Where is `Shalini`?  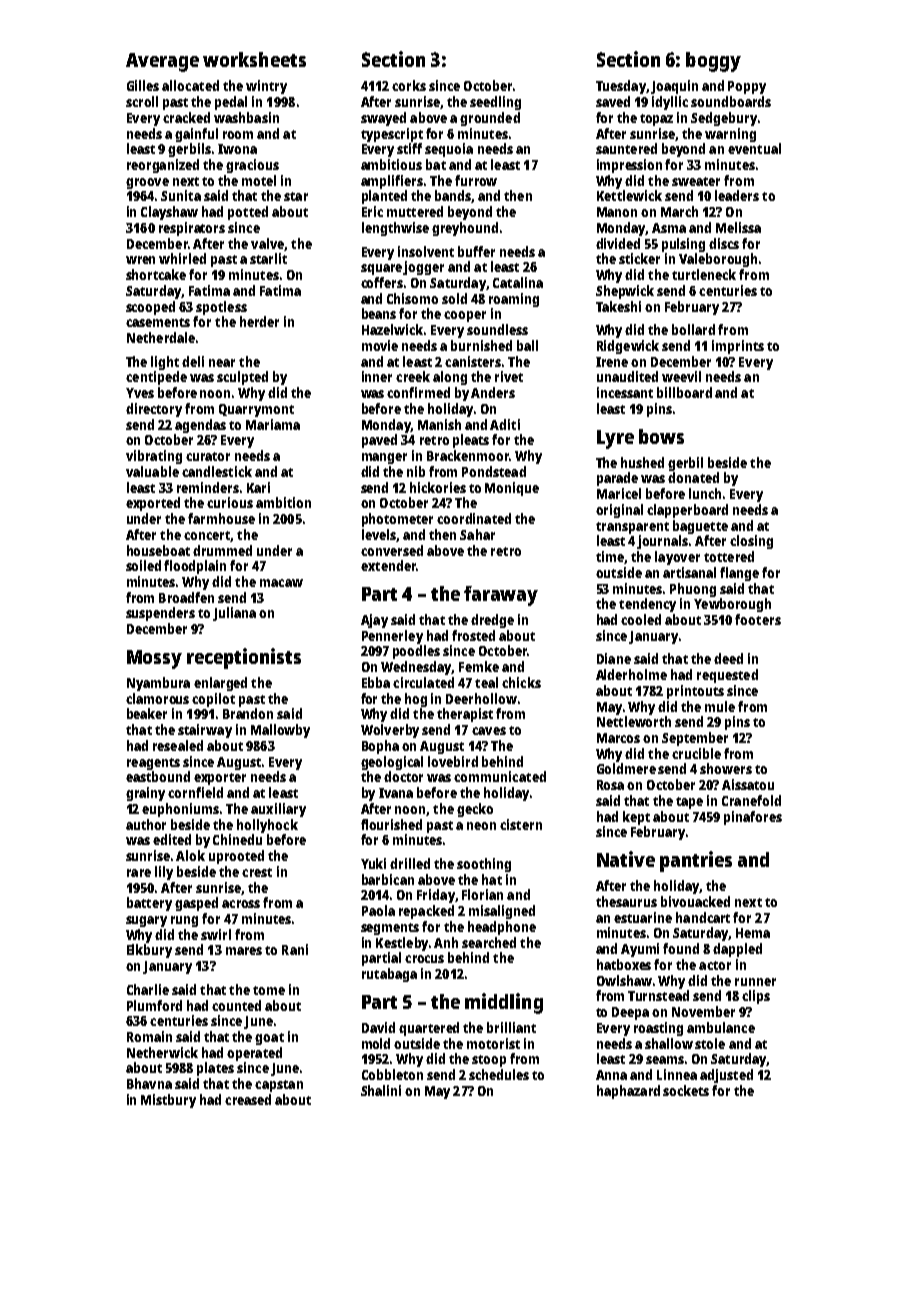 Shalini is located at coordinates (381, 1090).
